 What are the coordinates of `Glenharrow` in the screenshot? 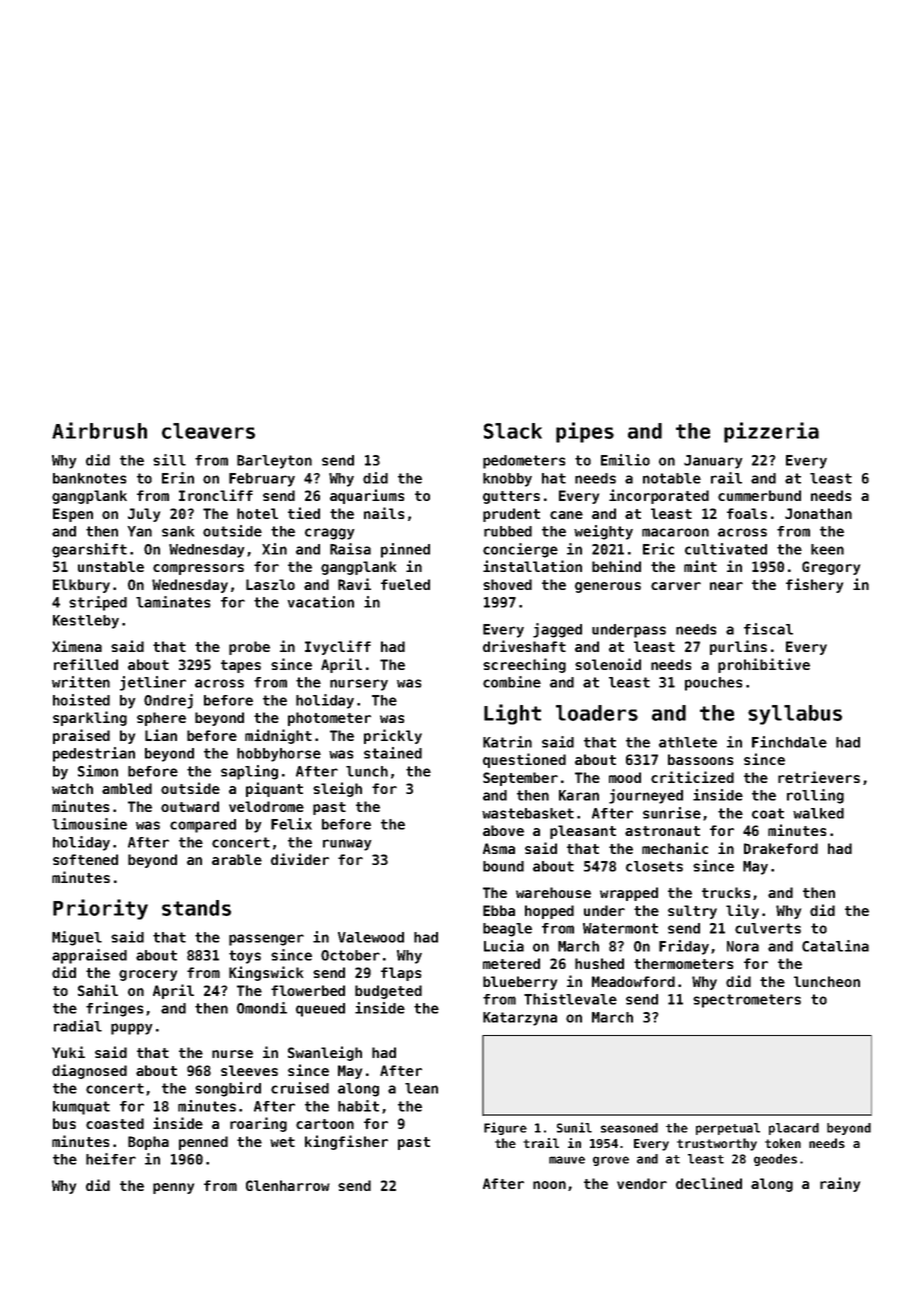 It's located at (288, 1185).
